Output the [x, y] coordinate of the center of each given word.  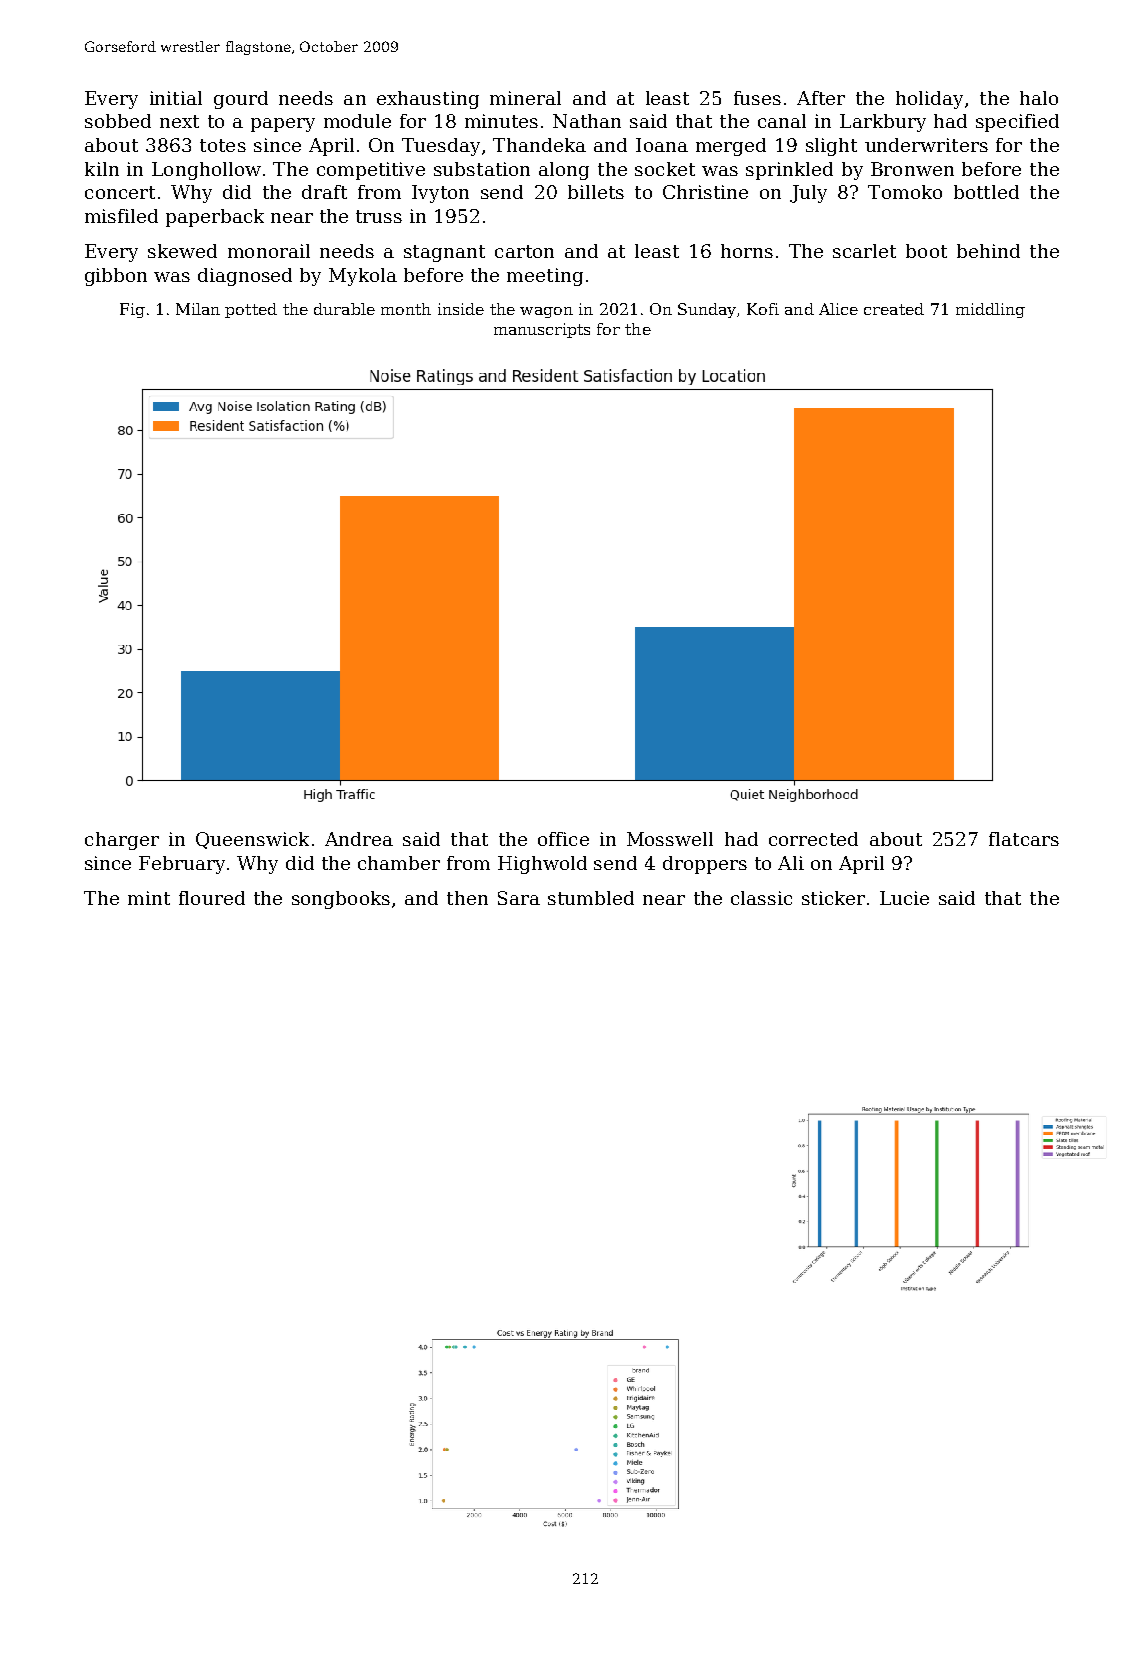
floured [212, 898]
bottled [986, 192]
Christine [705, 192]
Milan [198, 309]
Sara [519, 898]
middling [990, 310]
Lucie [904, 898]
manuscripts [542, 330]
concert [120, 192]
